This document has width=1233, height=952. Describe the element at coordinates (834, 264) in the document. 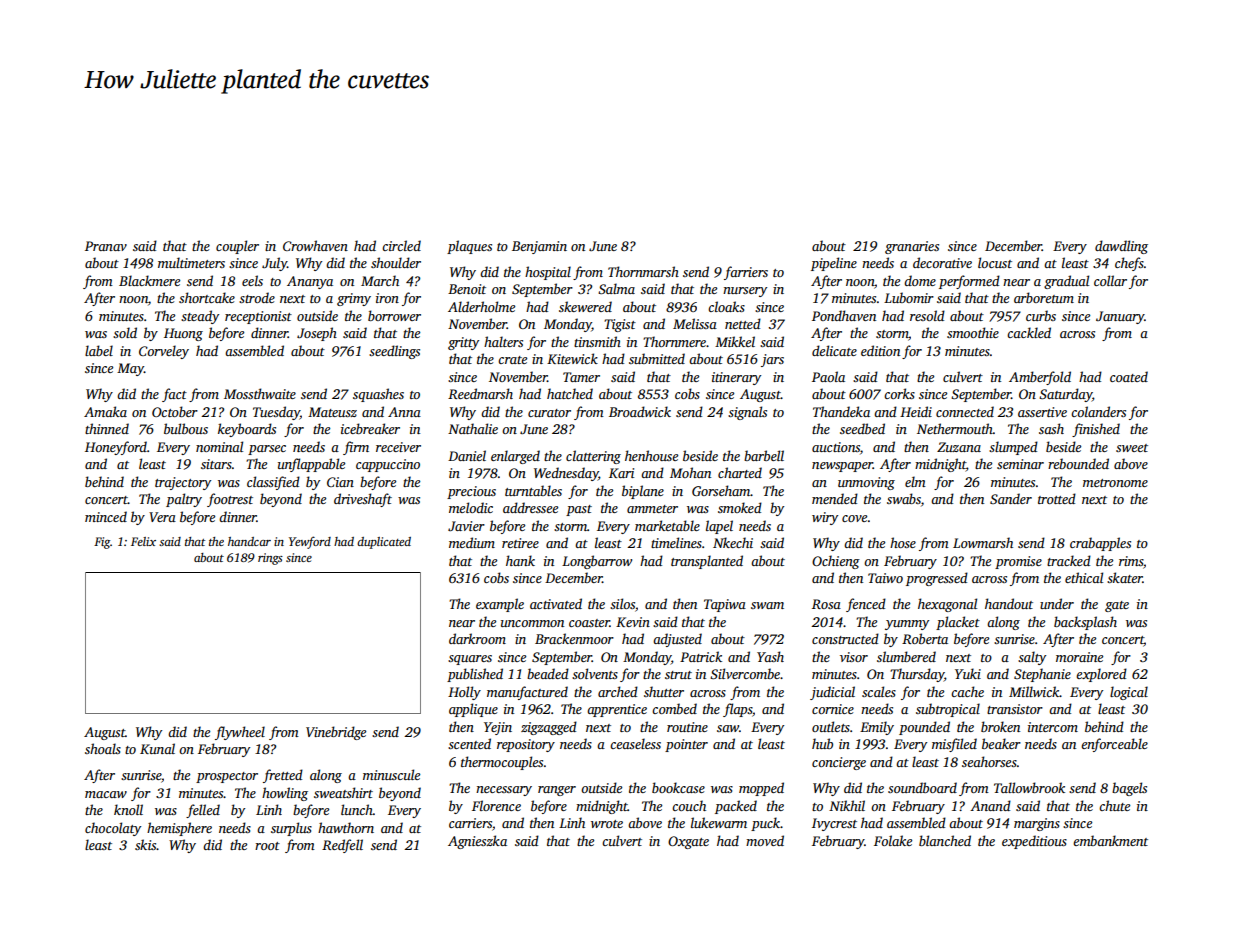

I see `pipeline` at that location.
